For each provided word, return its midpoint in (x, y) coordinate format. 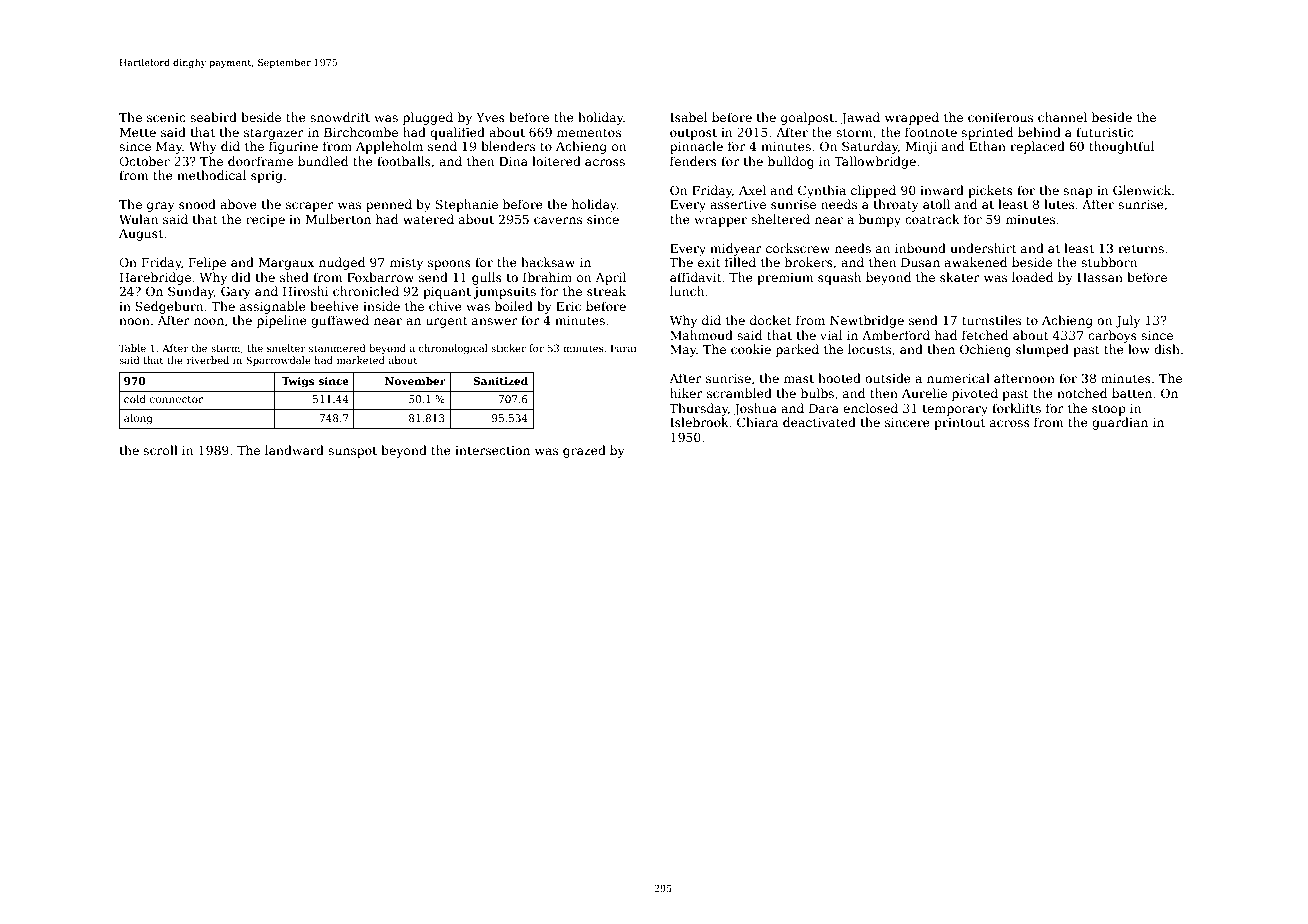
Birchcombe (361, 132)
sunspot (352, 452)
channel (1062, 117)
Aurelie (924, 393)
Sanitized (500, 381)
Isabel (688, 117)
